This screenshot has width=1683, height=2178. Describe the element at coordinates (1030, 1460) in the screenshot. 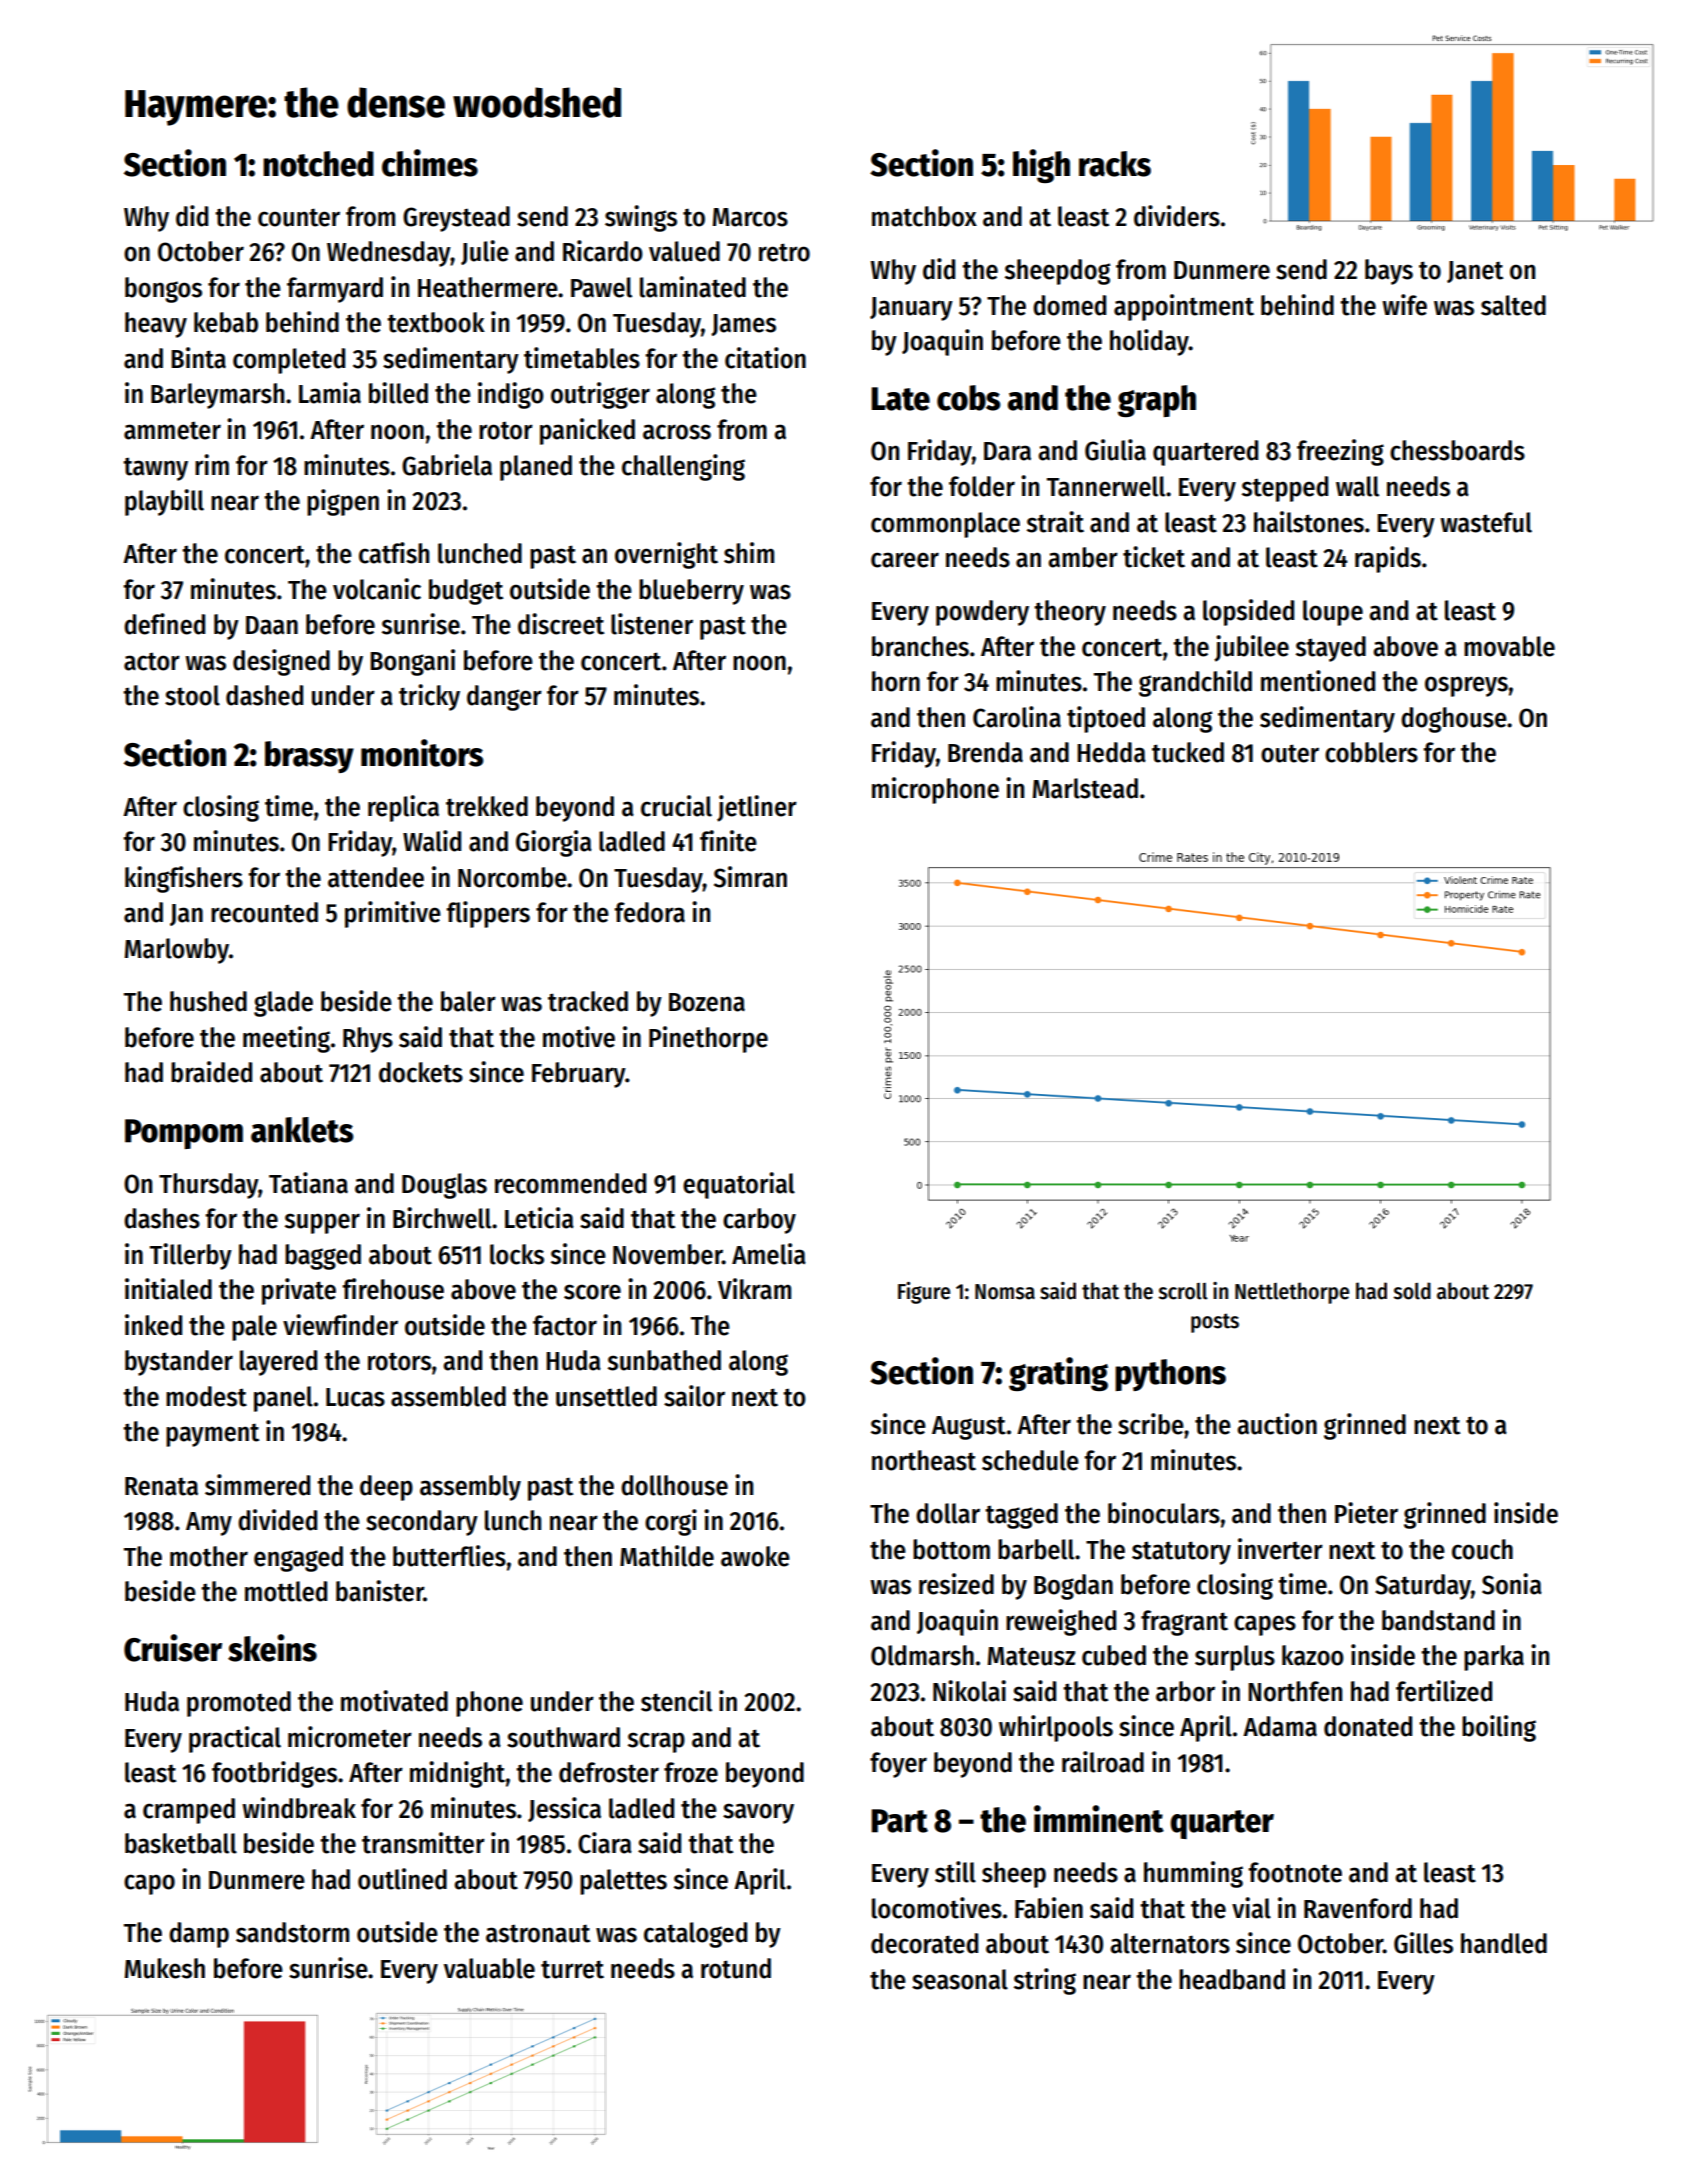

I see `schedule` at that location.
